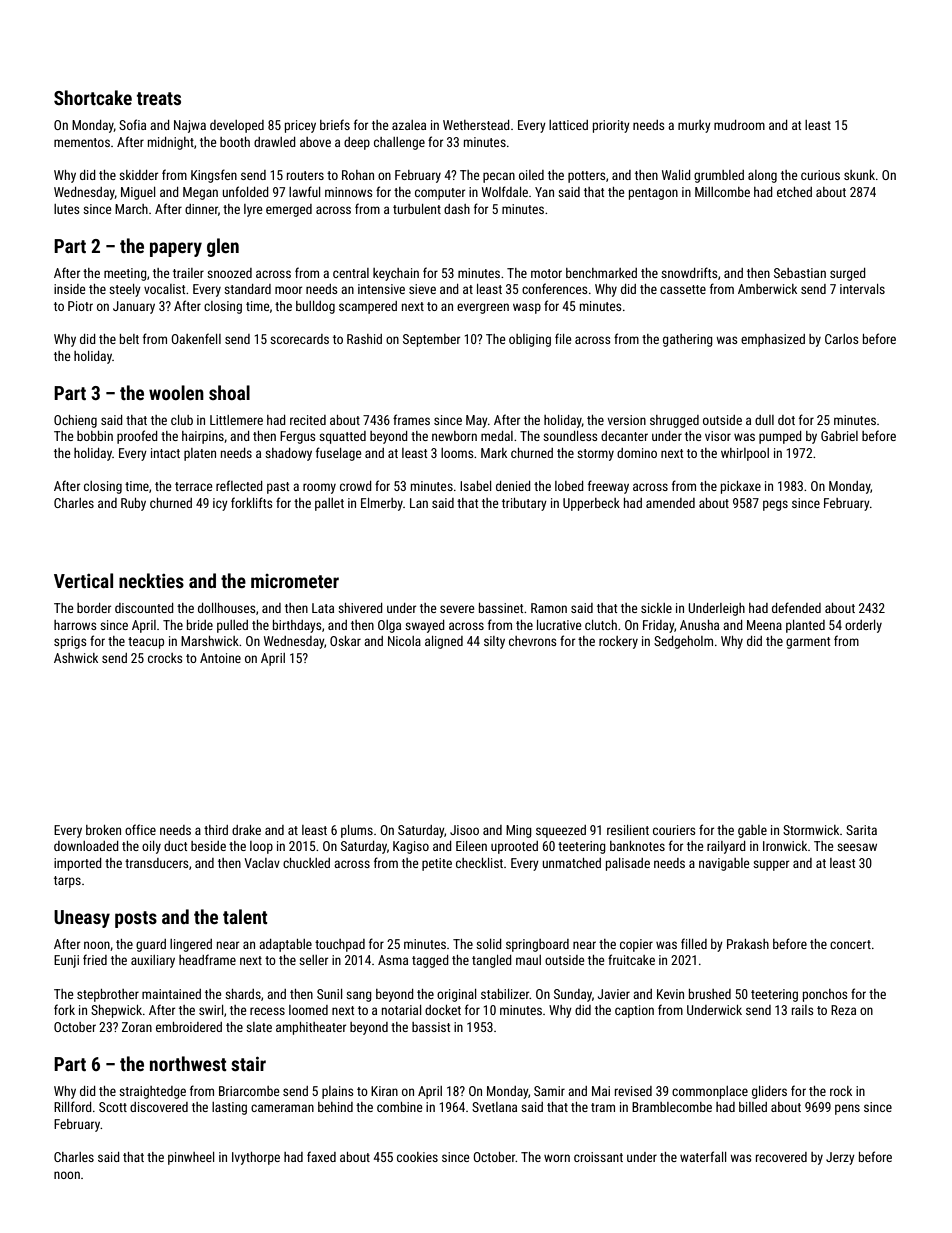  I want to click on Samir, so click(549, 1091).
